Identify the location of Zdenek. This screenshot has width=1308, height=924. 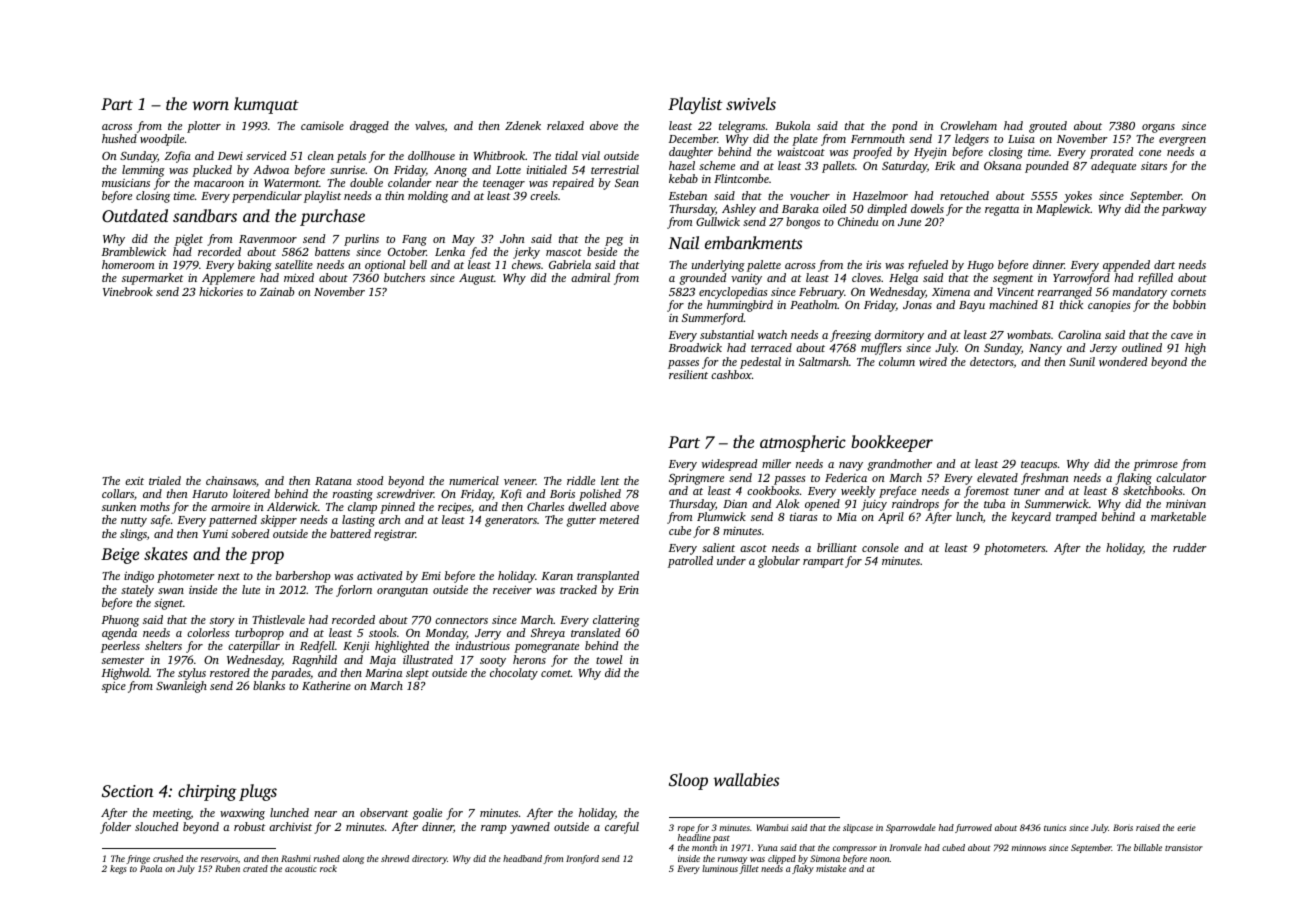
(523, 125).
